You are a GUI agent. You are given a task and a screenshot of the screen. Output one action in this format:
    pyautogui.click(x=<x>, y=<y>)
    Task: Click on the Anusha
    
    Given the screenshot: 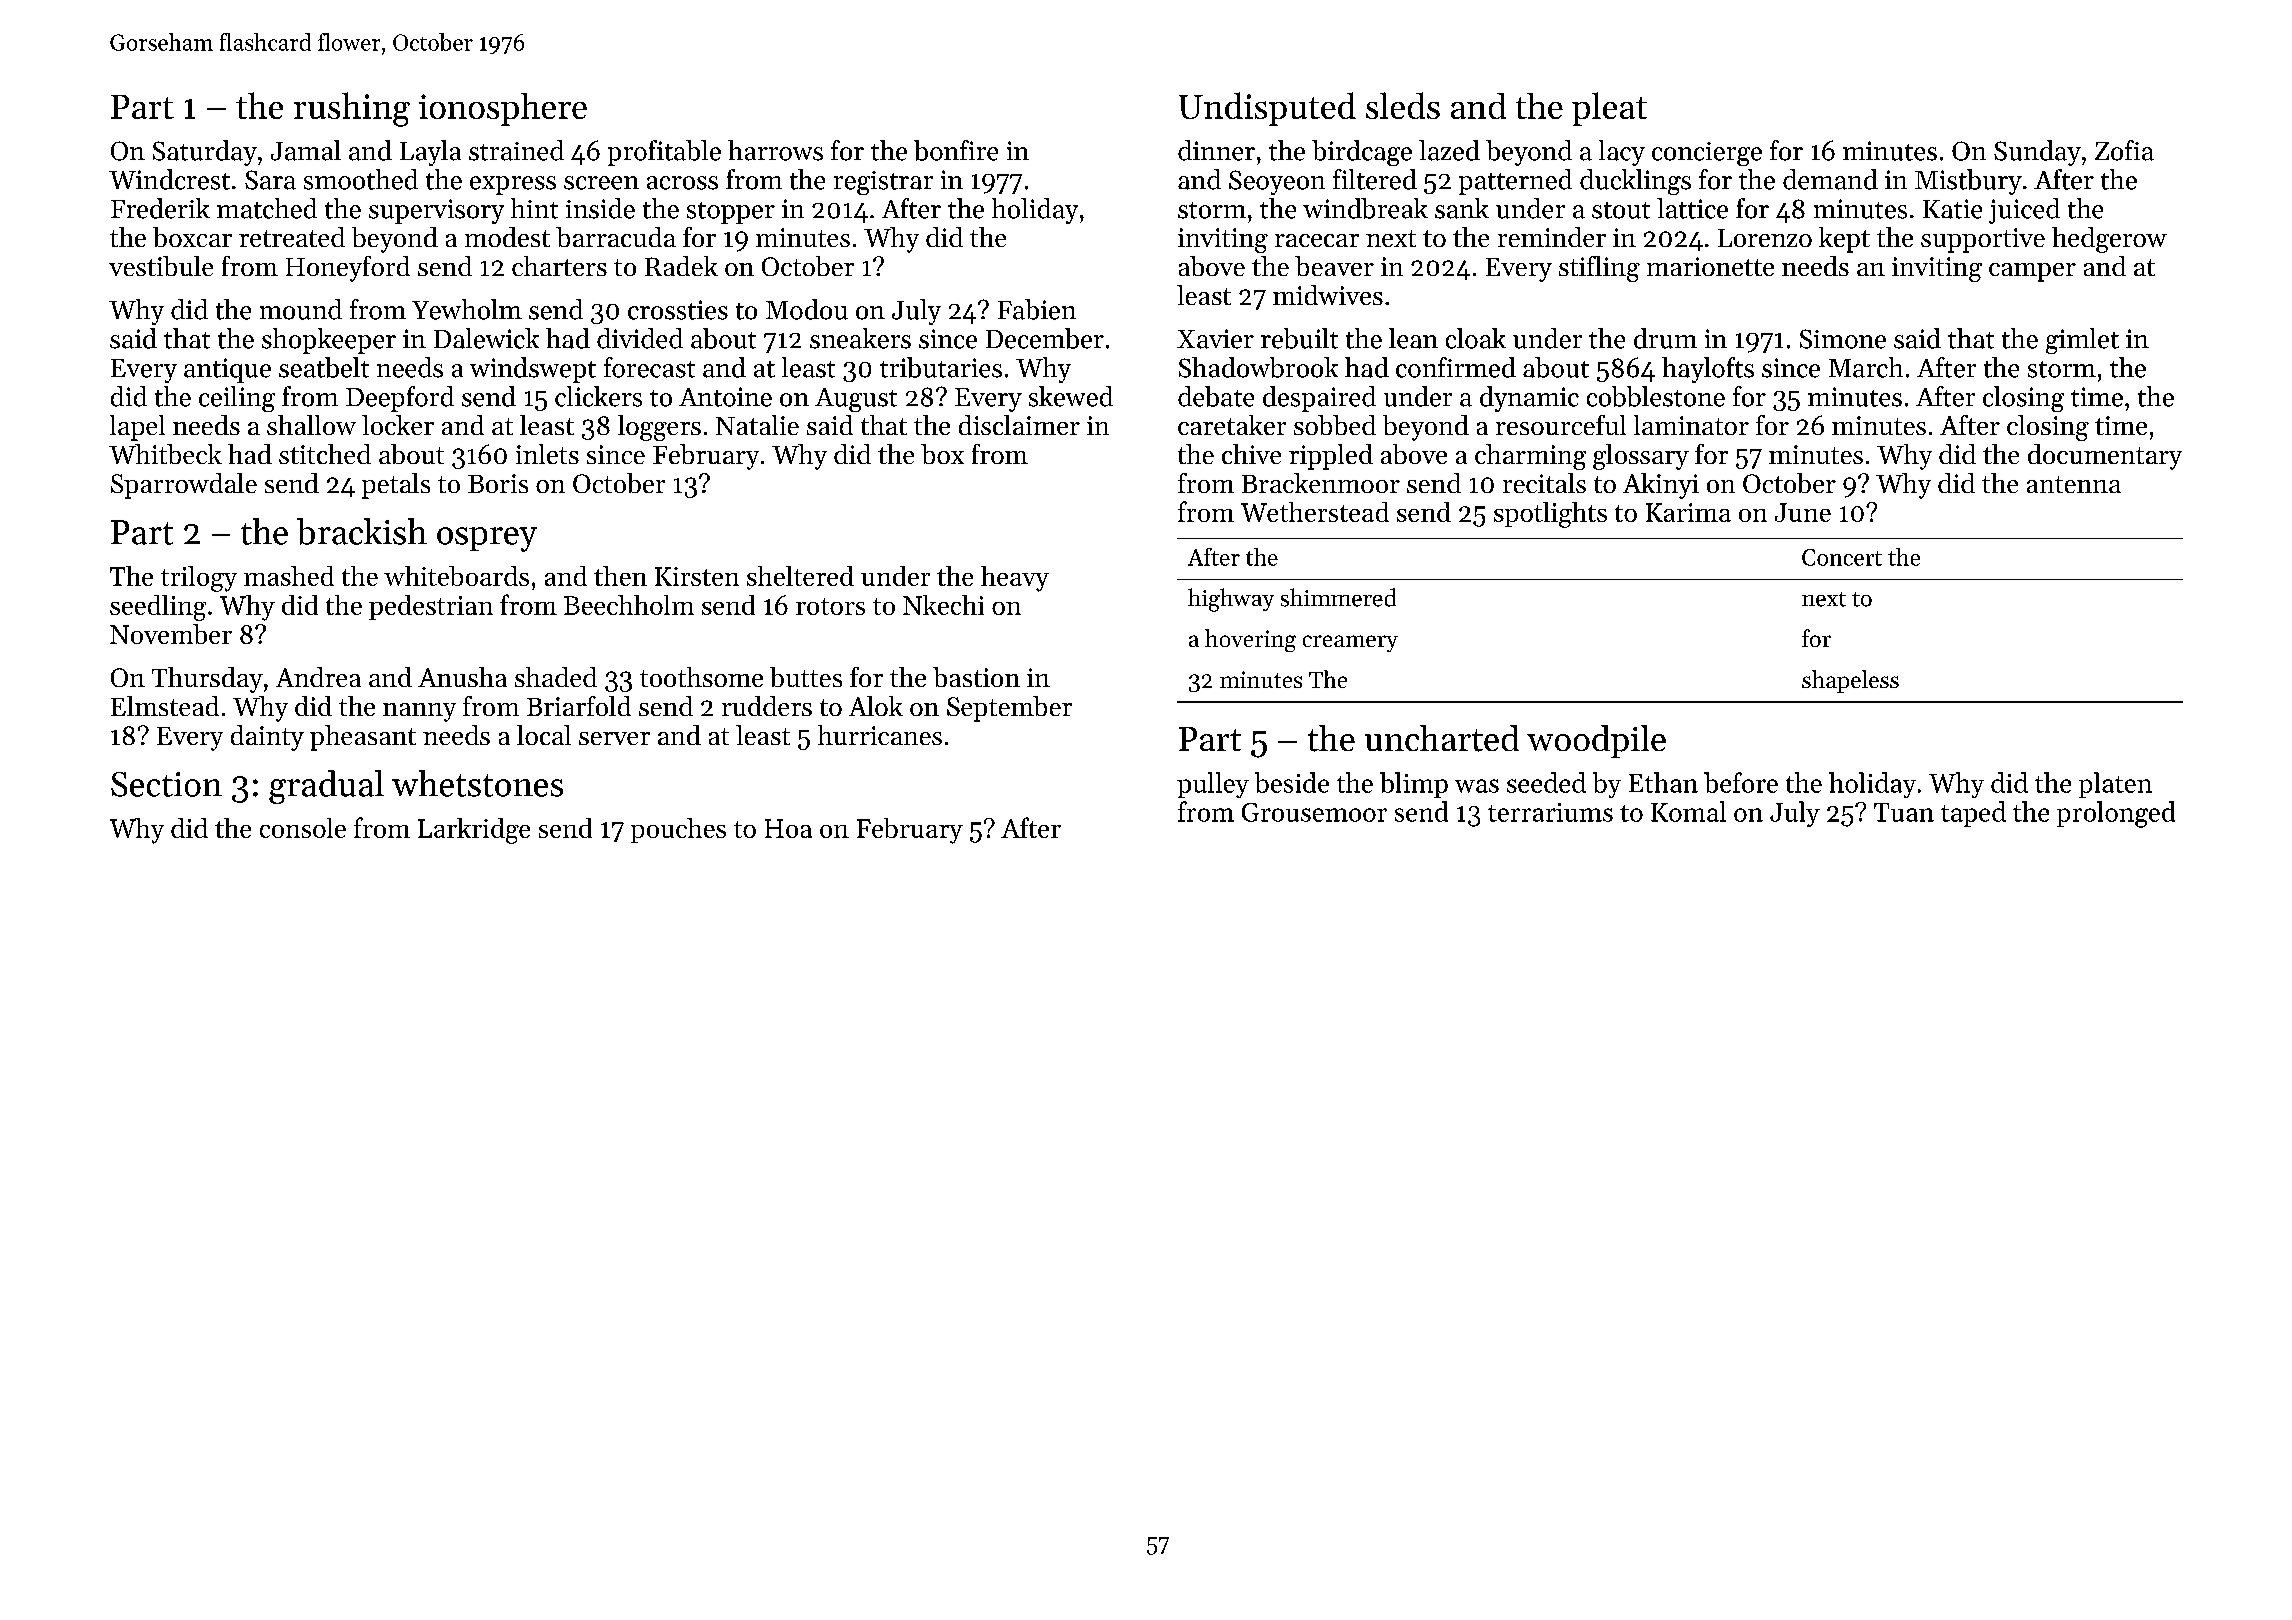 What is the action you would take?
    pyautogui.click(x=462, y=677)
